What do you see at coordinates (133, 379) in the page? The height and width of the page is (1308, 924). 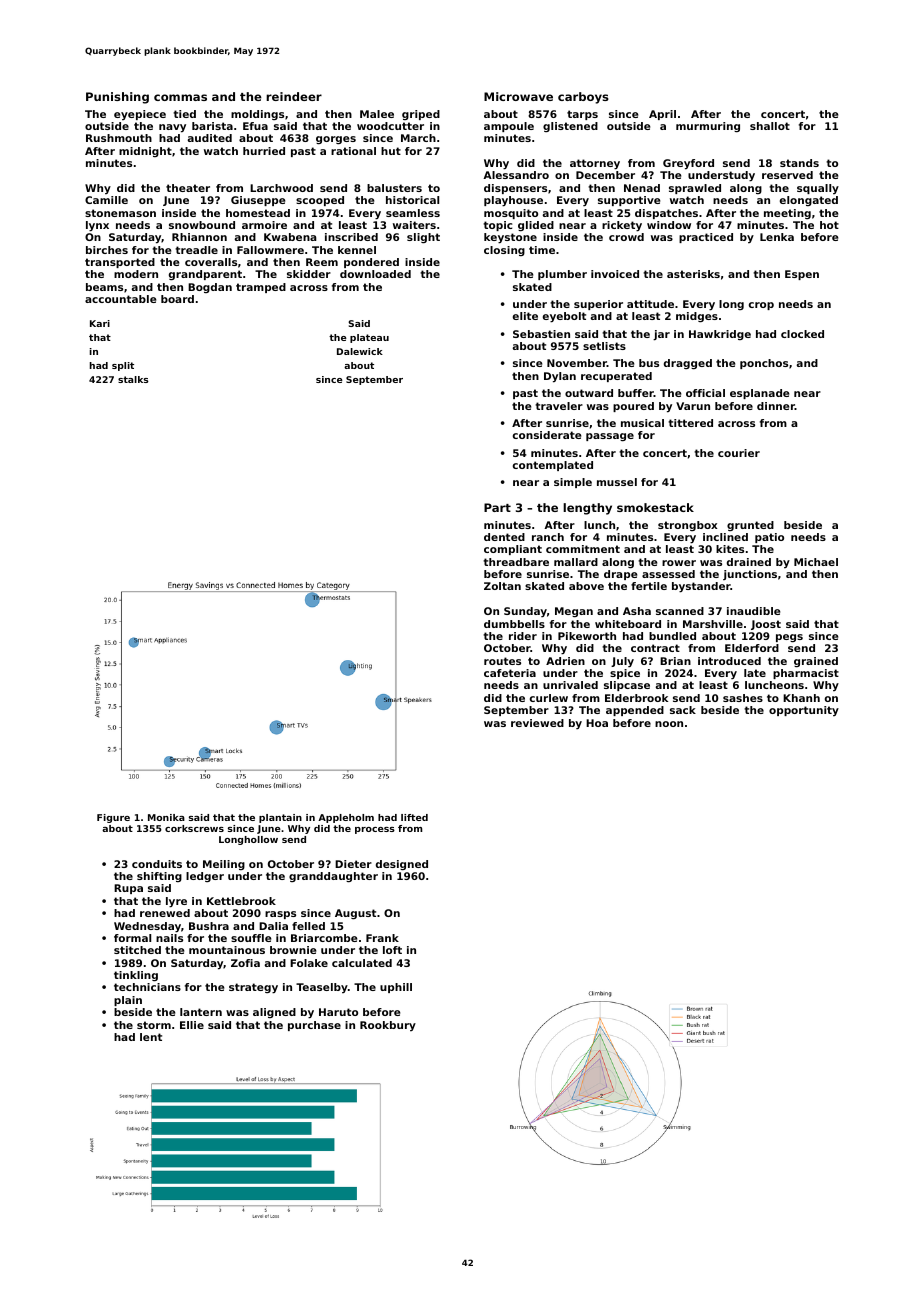 I see `stalks` at bounding box center [133, 379].
